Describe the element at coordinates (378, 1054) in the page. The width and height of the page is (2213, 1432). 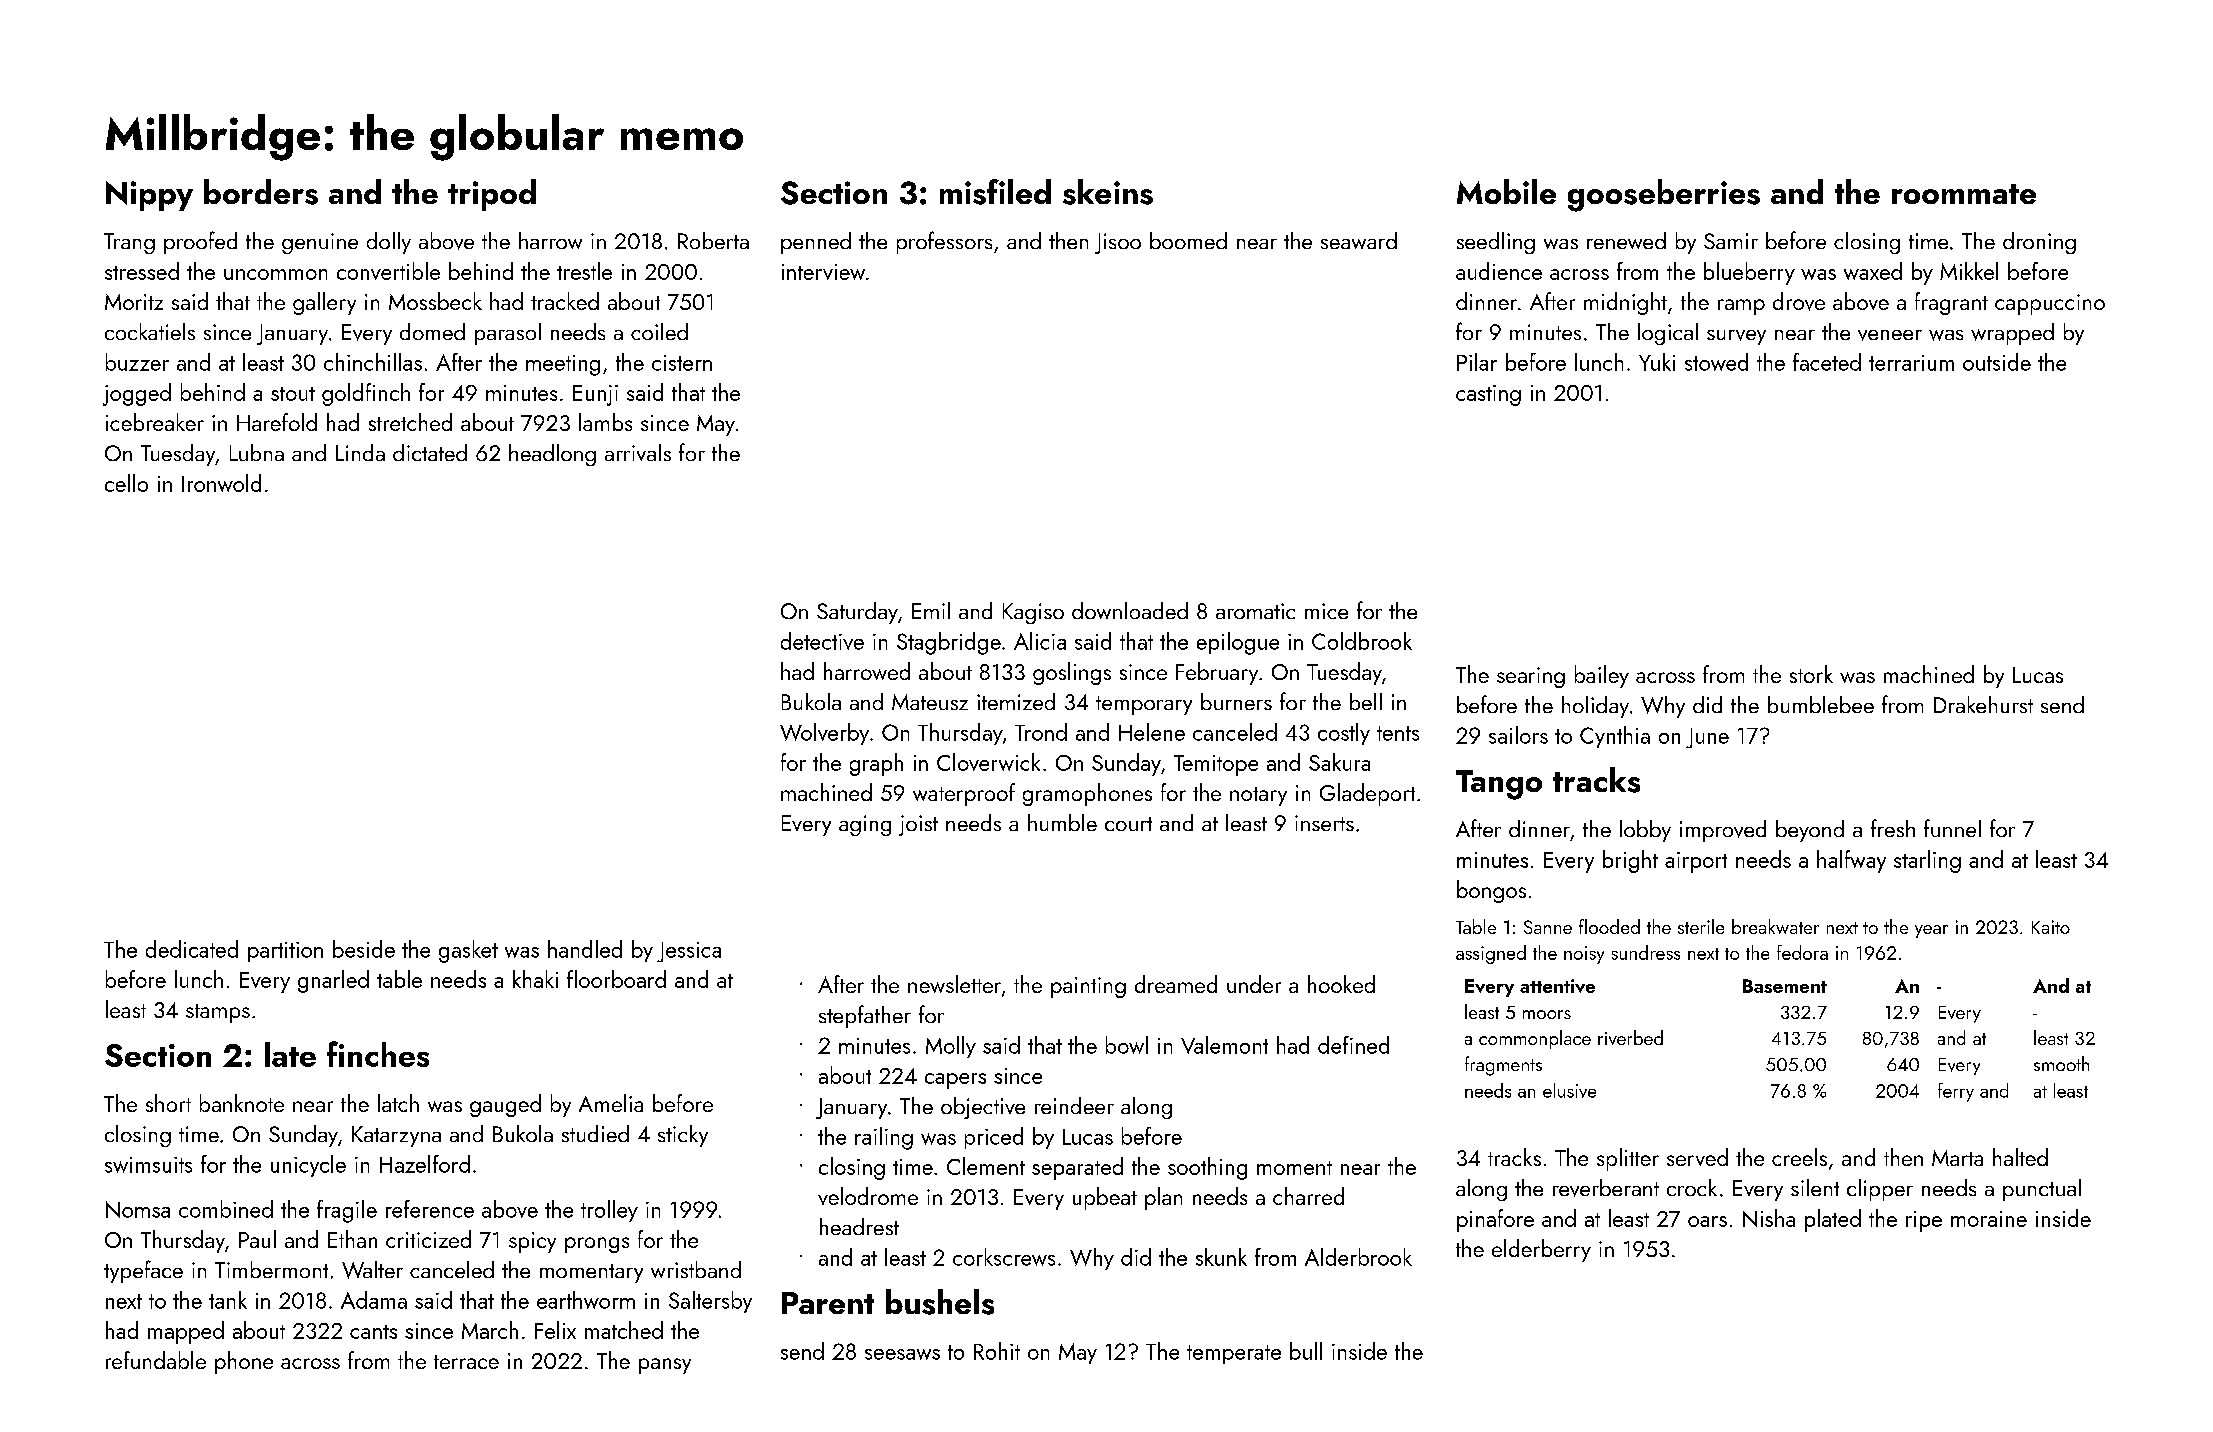
I see `finches` at that location.
